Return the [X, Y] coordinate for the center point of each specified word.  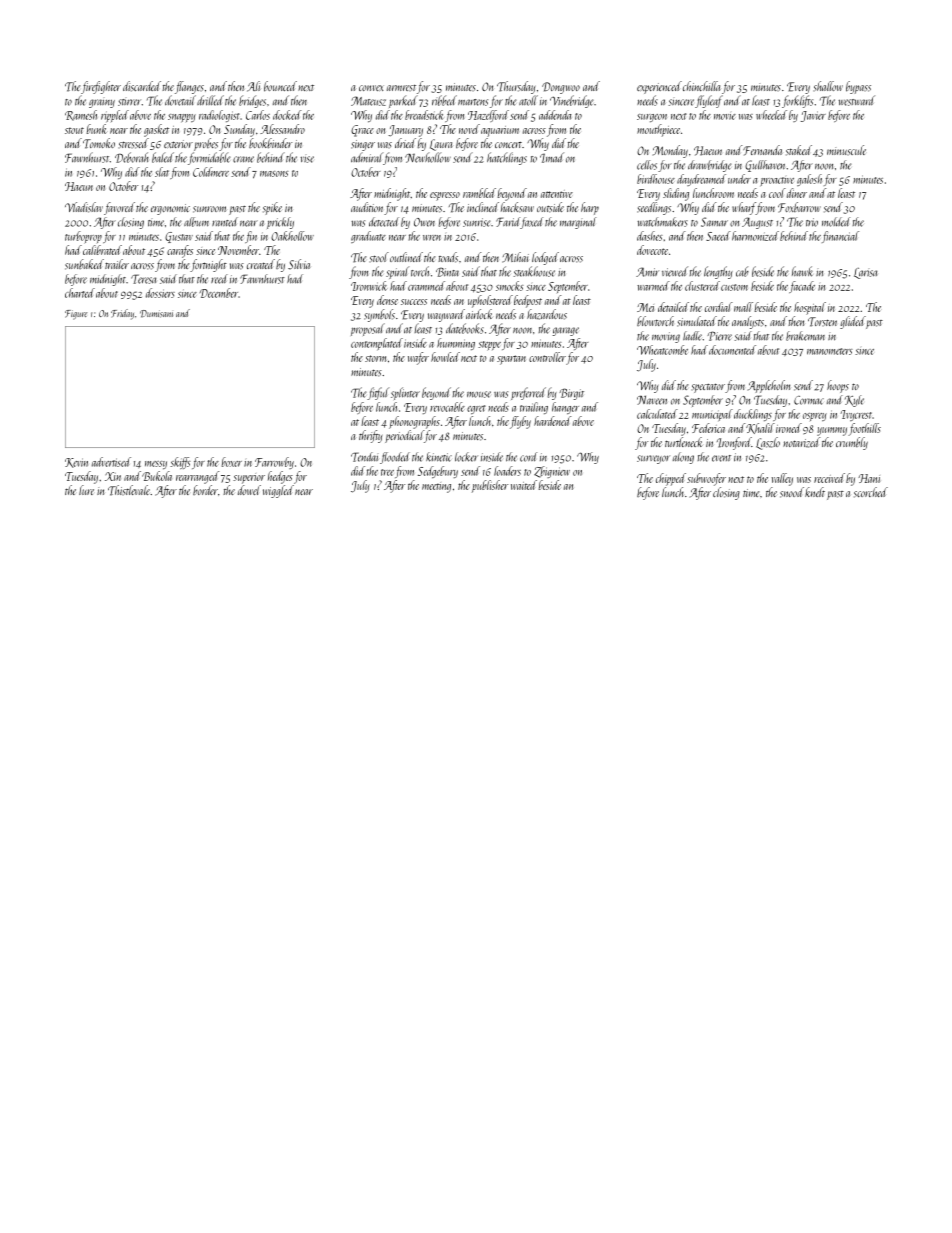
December [219, 293]
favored [119, 208]
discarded [142, 86]
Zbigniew [552, 472]
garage [566, 331]
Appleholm [768, 386]
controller [547, 357]
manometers [830, 351]
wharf [744, 208]
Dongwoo [561, 88]
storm [375, 358]
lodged [545, 258]
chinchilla [701, 86]
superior [249, 478]
